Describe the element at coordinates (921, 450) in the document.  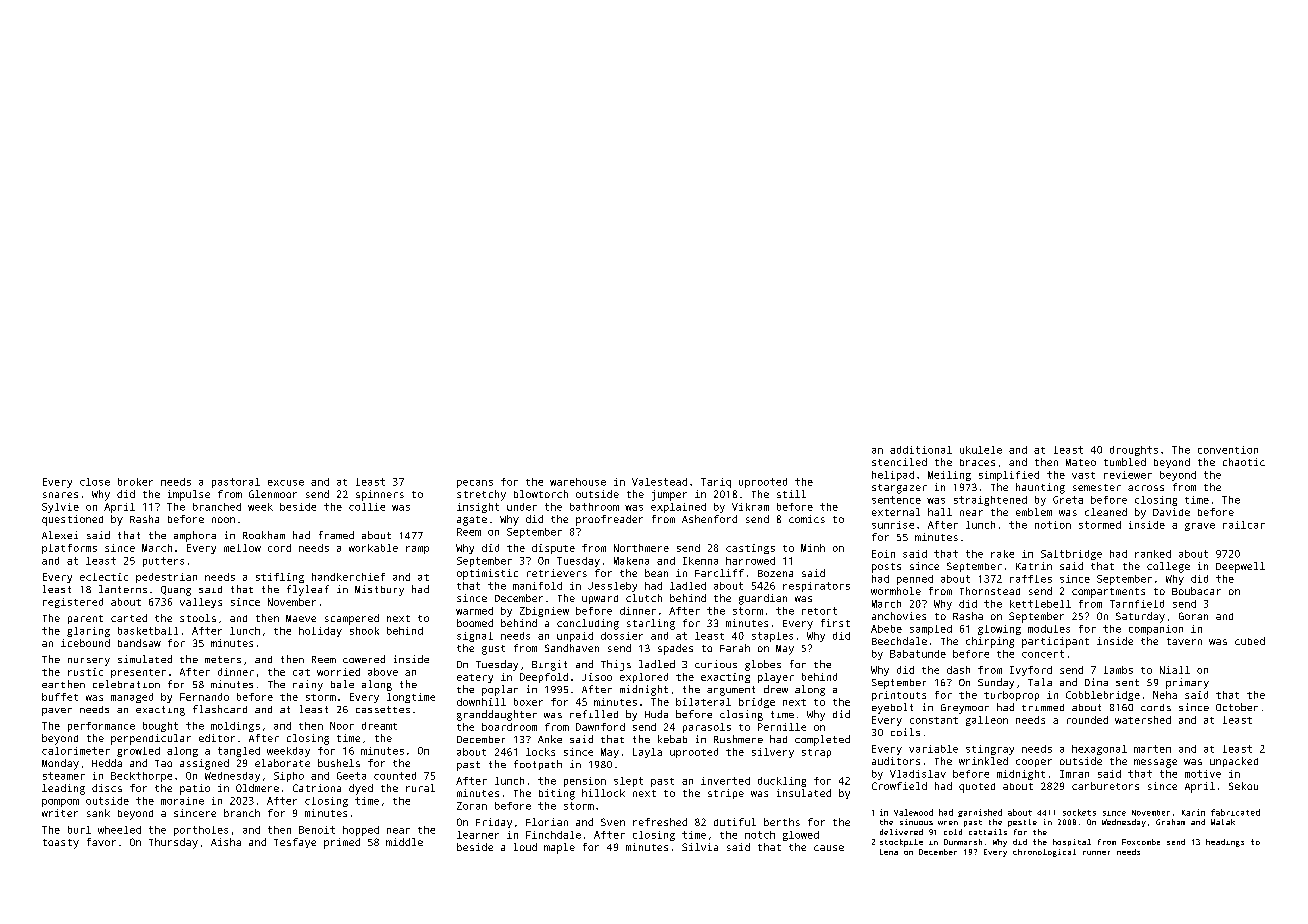
I see `additional` at that location.
